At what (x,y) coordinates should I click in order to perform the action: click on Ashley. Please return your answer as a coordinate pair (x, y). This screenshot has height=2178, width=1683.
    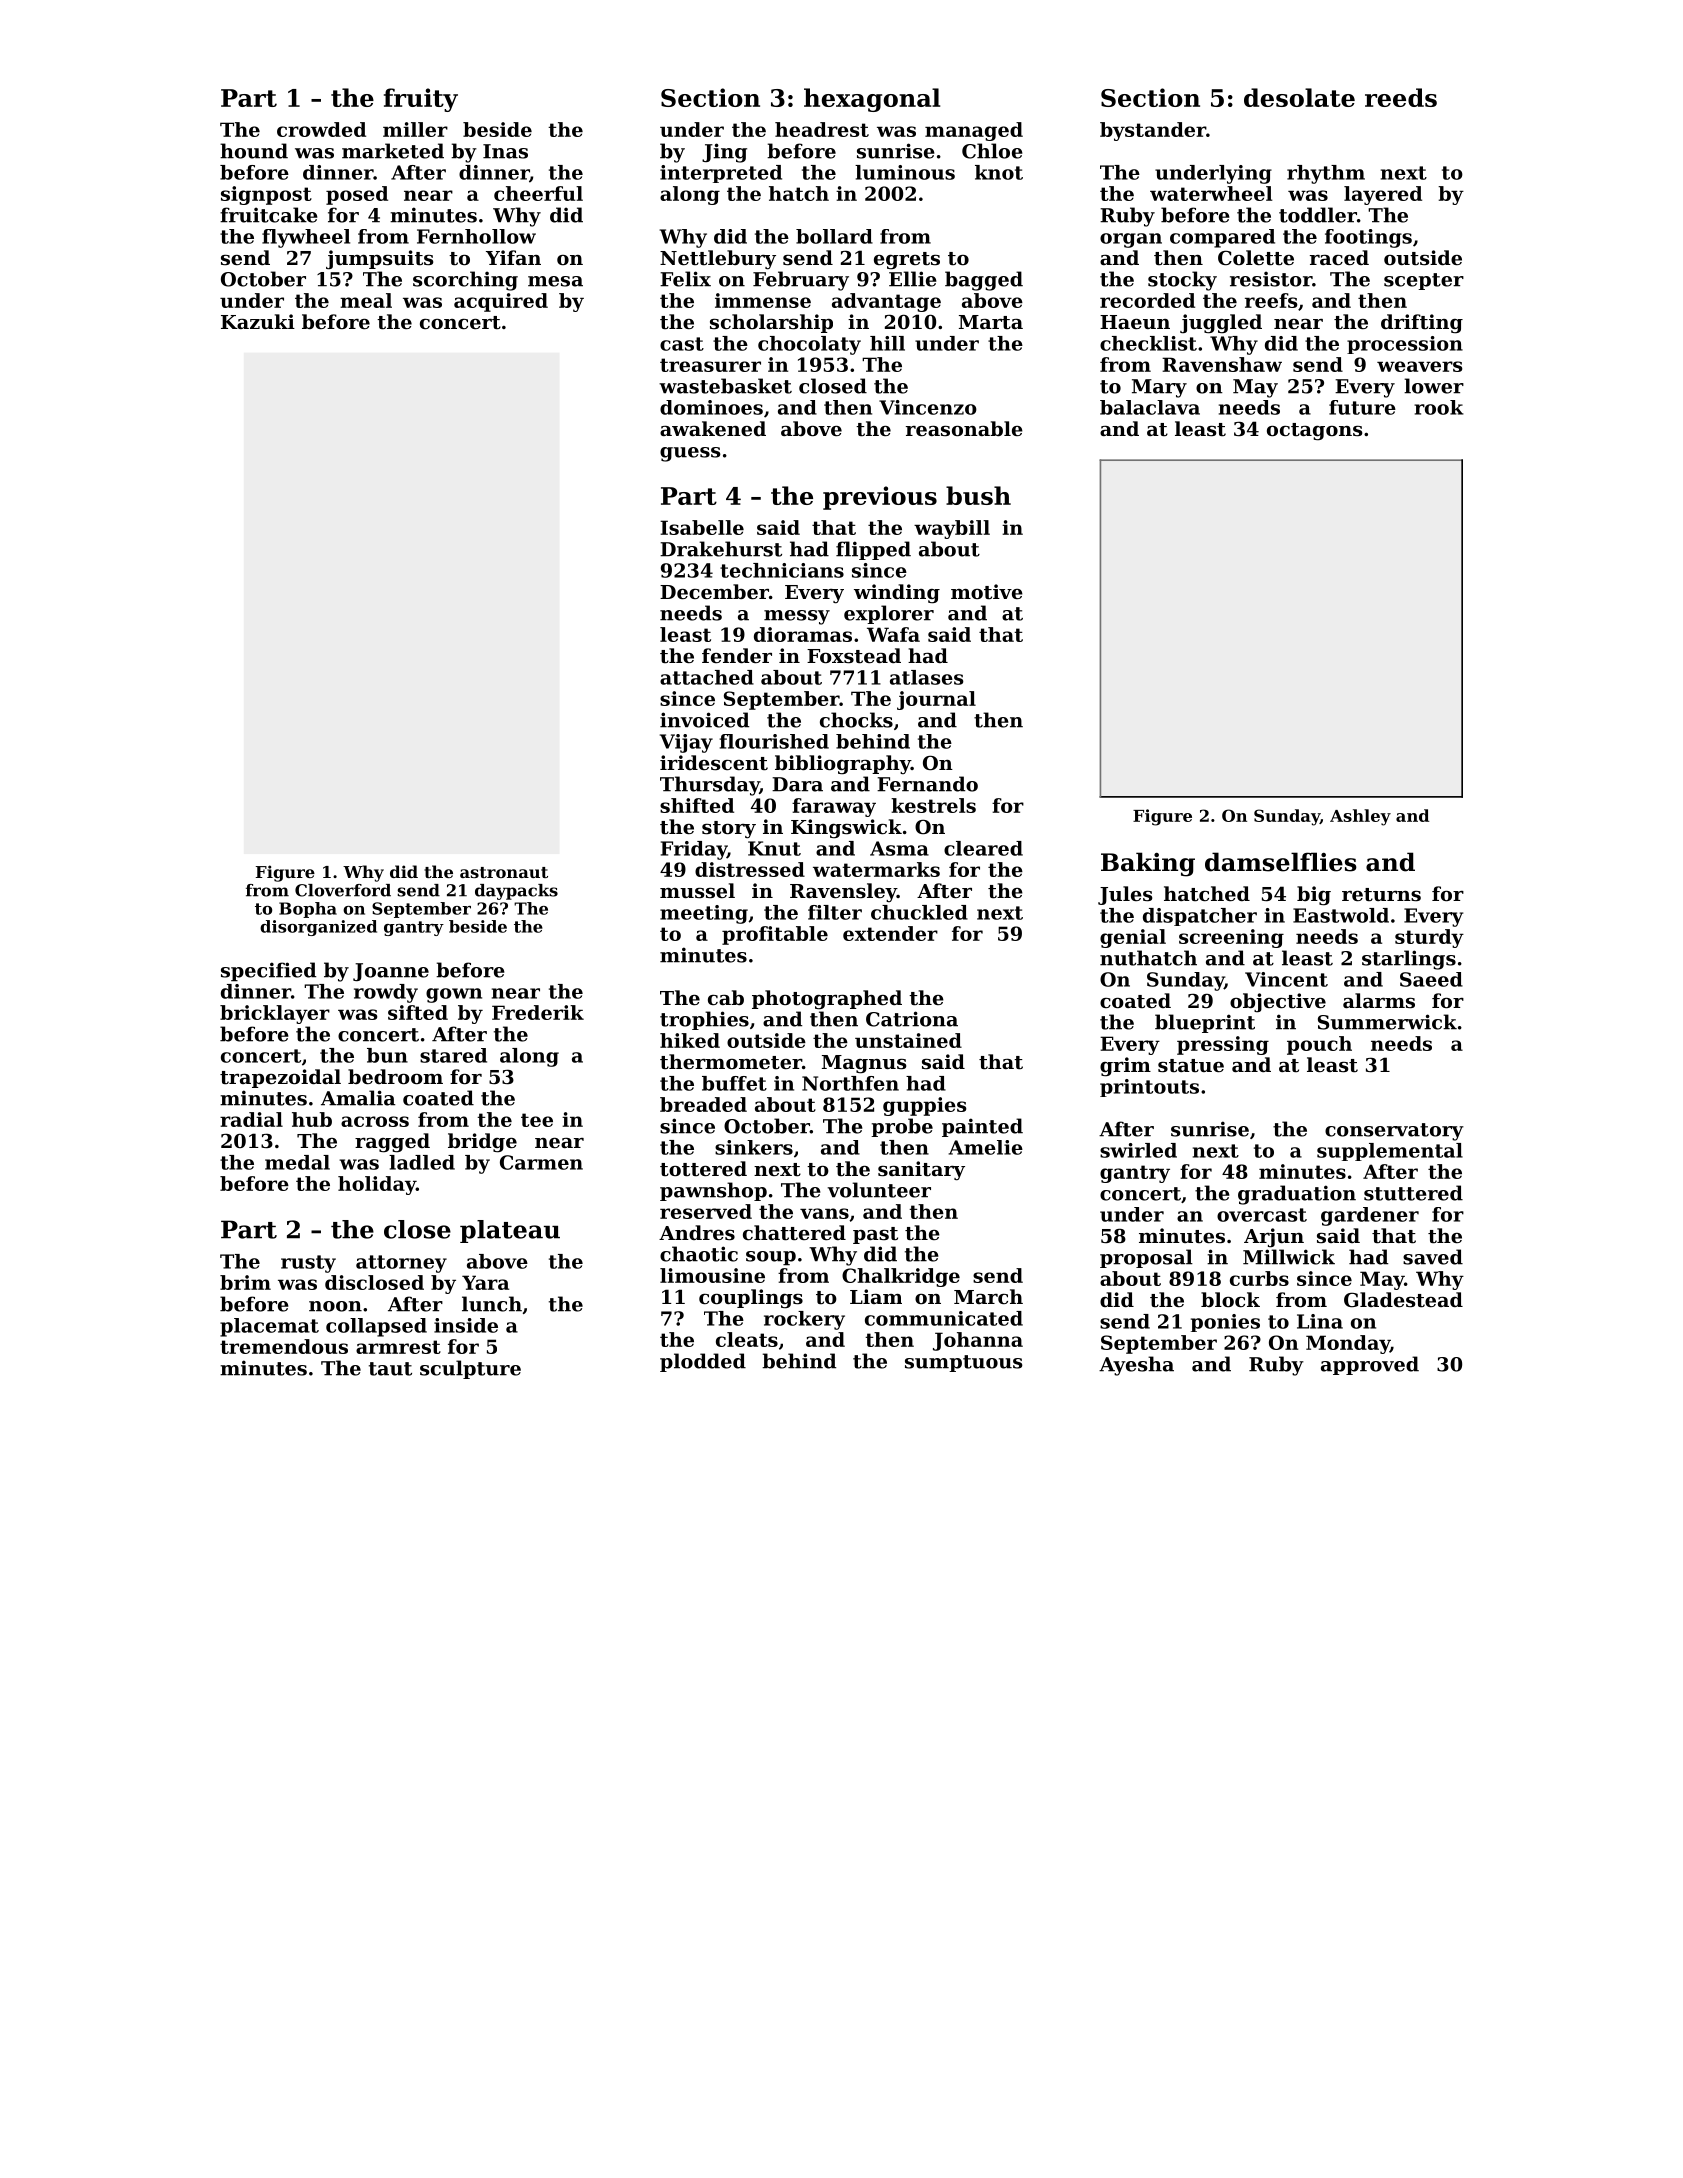
    Looking at the image, I should click on (1360, 817).
